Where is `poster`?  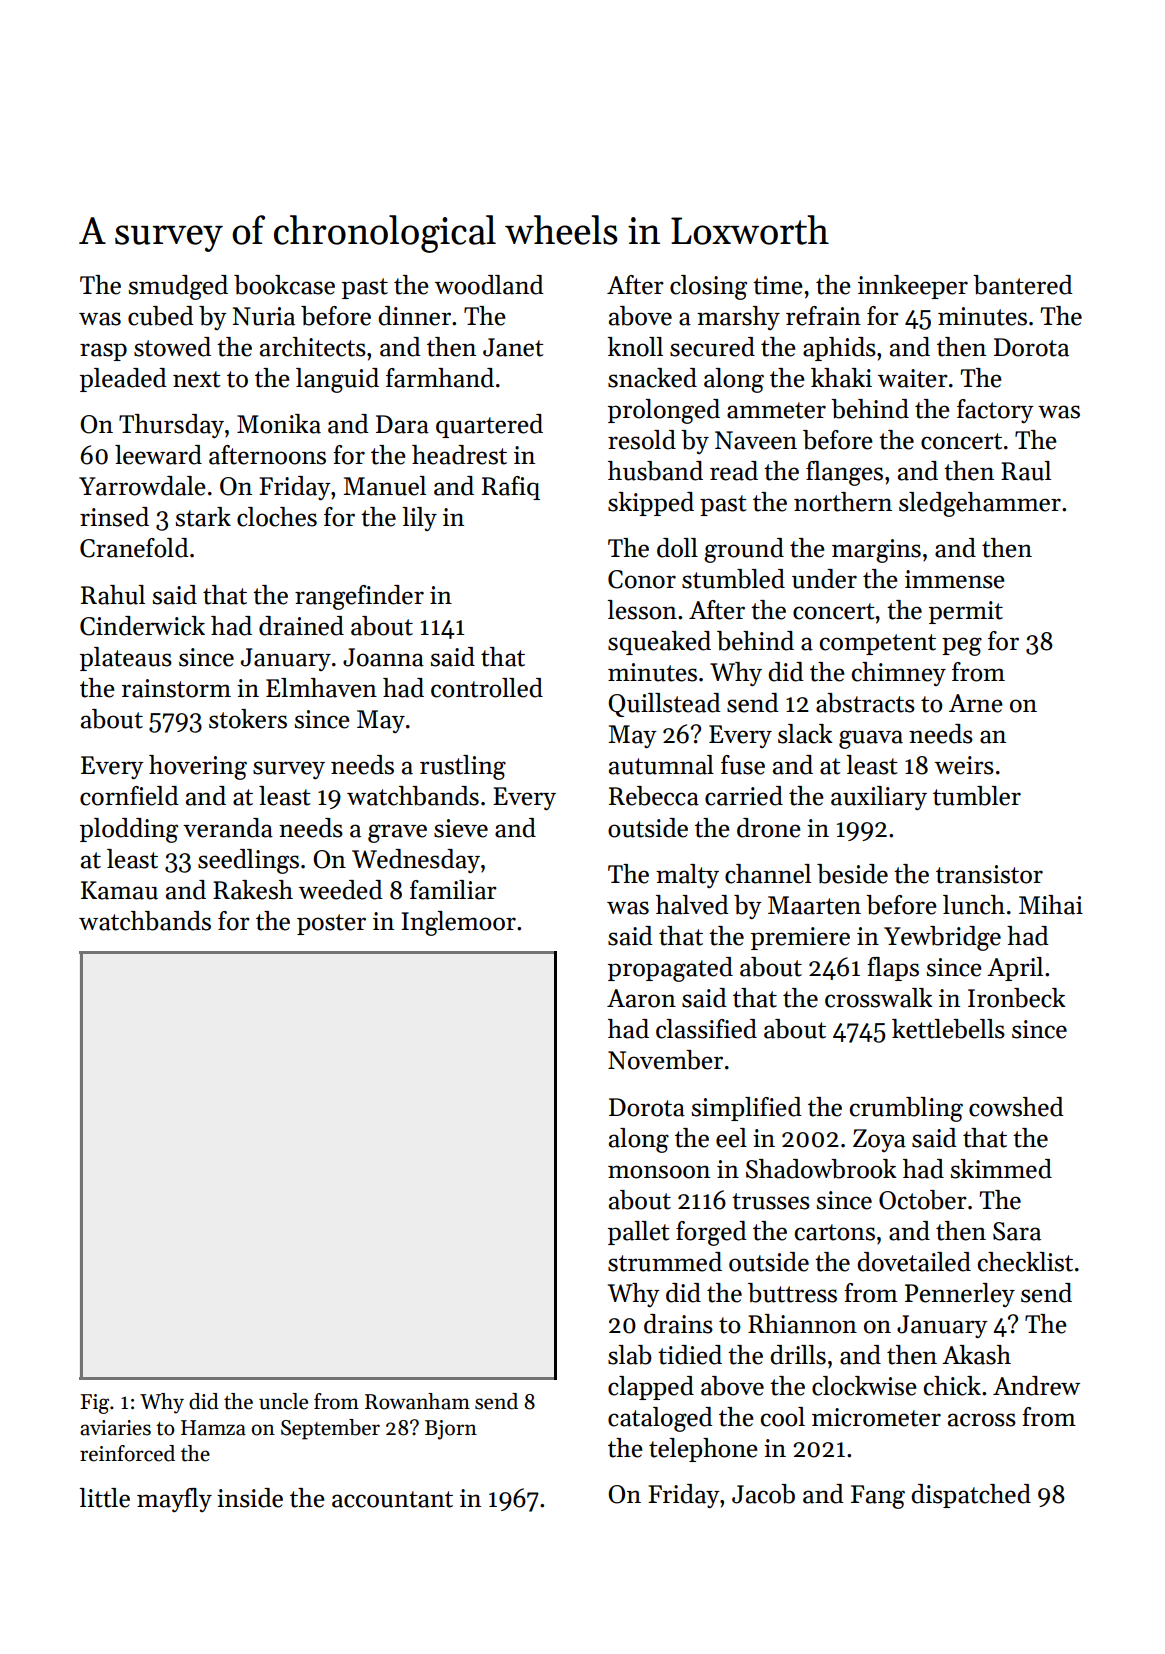 poster is located at coordinates (331, 924).
